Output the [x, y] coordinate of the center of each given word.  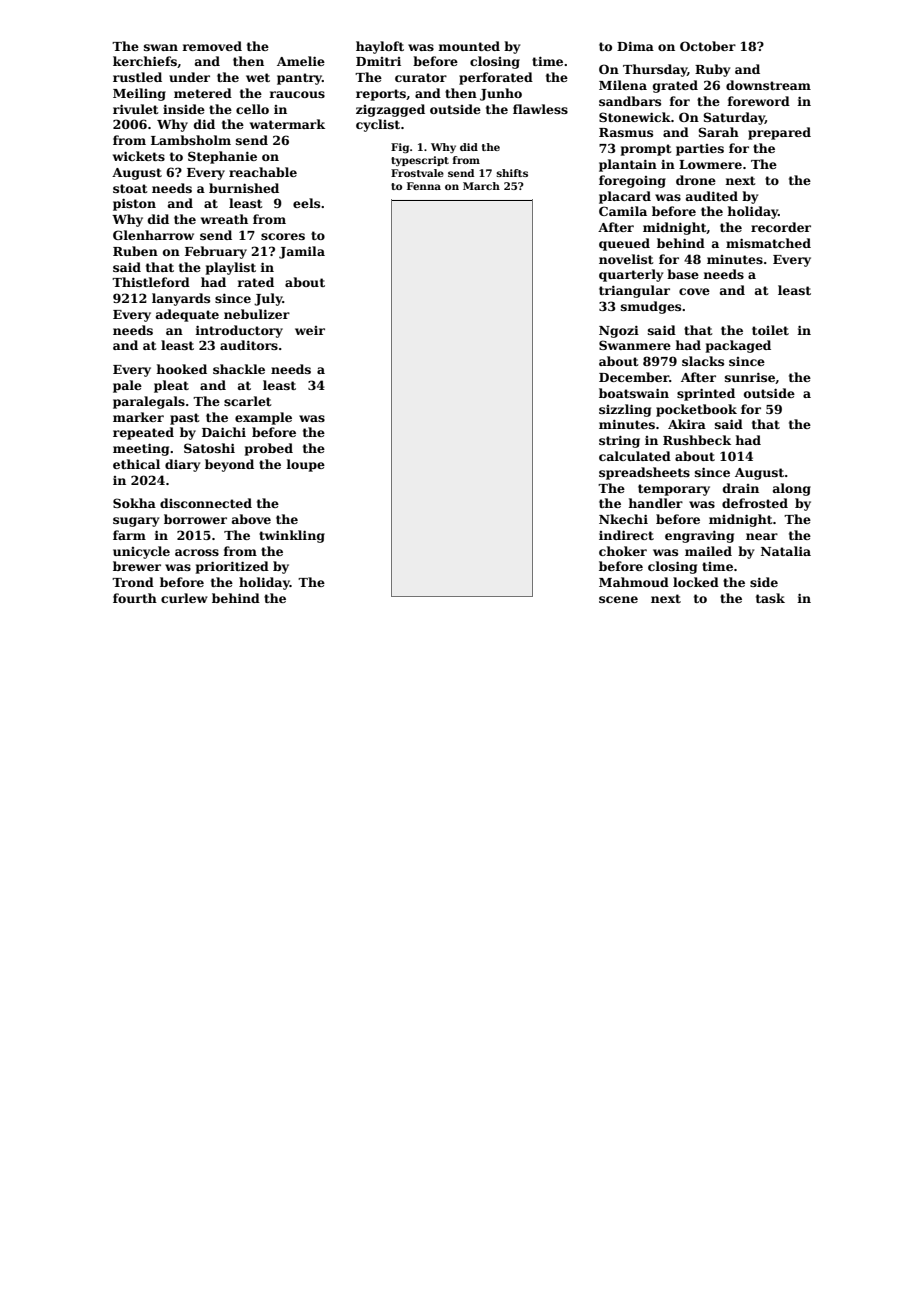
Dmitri [378, 61]
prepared [779, 133]
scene [618, 599]
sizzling [625, 410]
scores [283, 236]
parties [700, 150]
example [263, 418]
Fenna [424, 186]
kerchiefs [145, 61]
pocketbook [696, 410]
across [197, 552]
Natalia [786, 551]
